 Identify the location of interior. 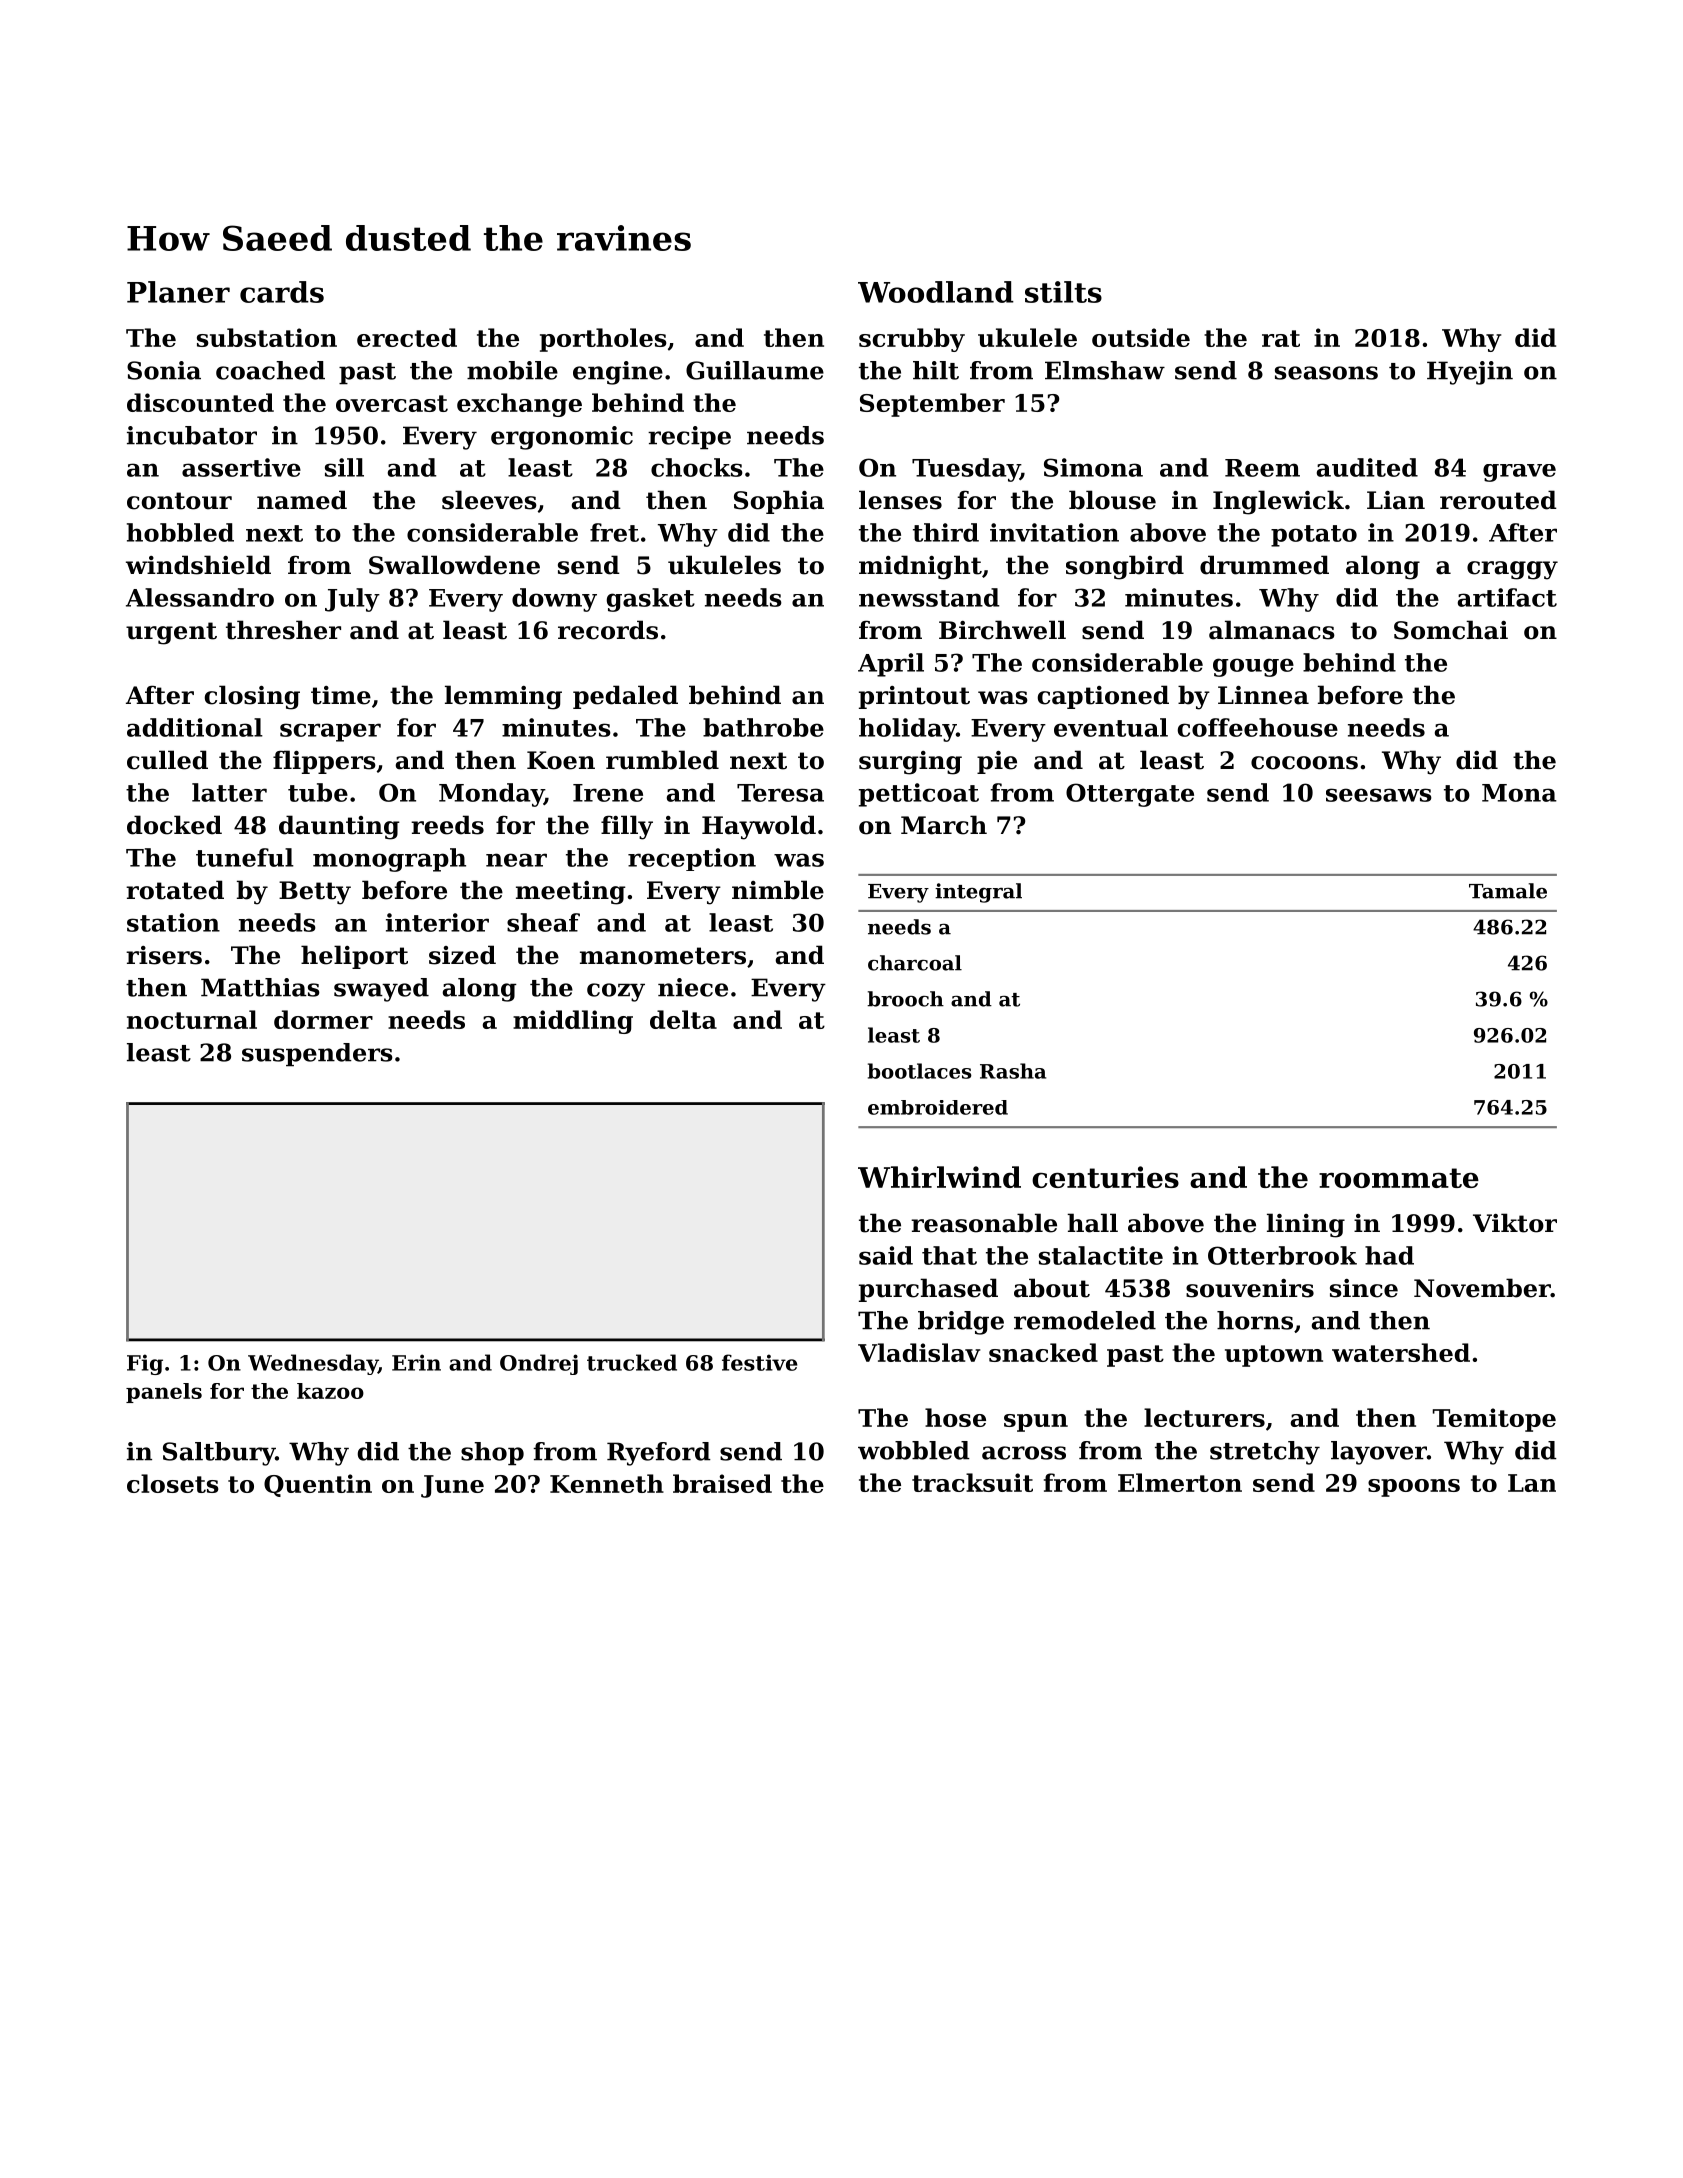
(437, 922).
